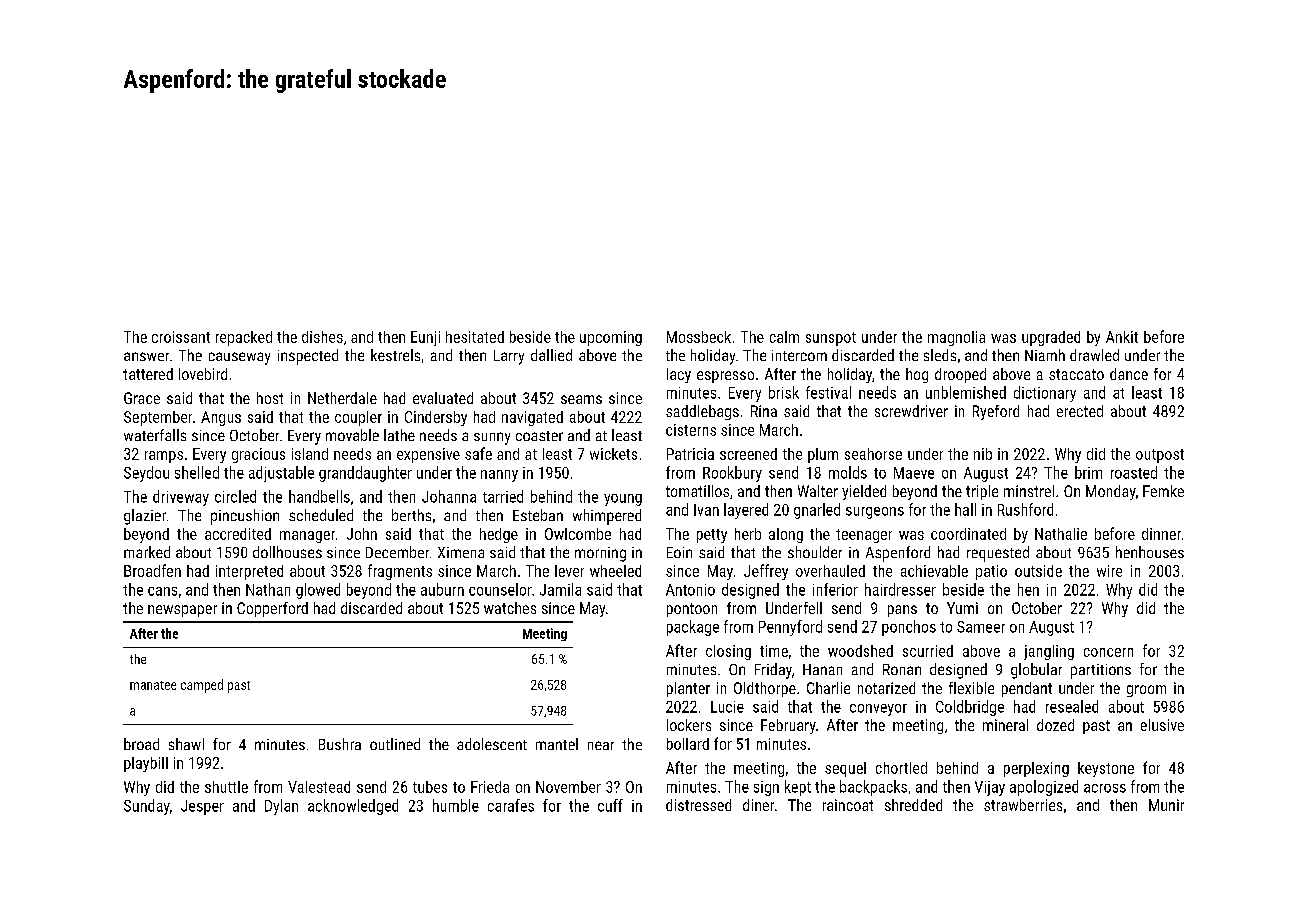 Image resolution: width=1308 pixels, height=924 pixels. I want to click on nanny, so click(499, 476).
